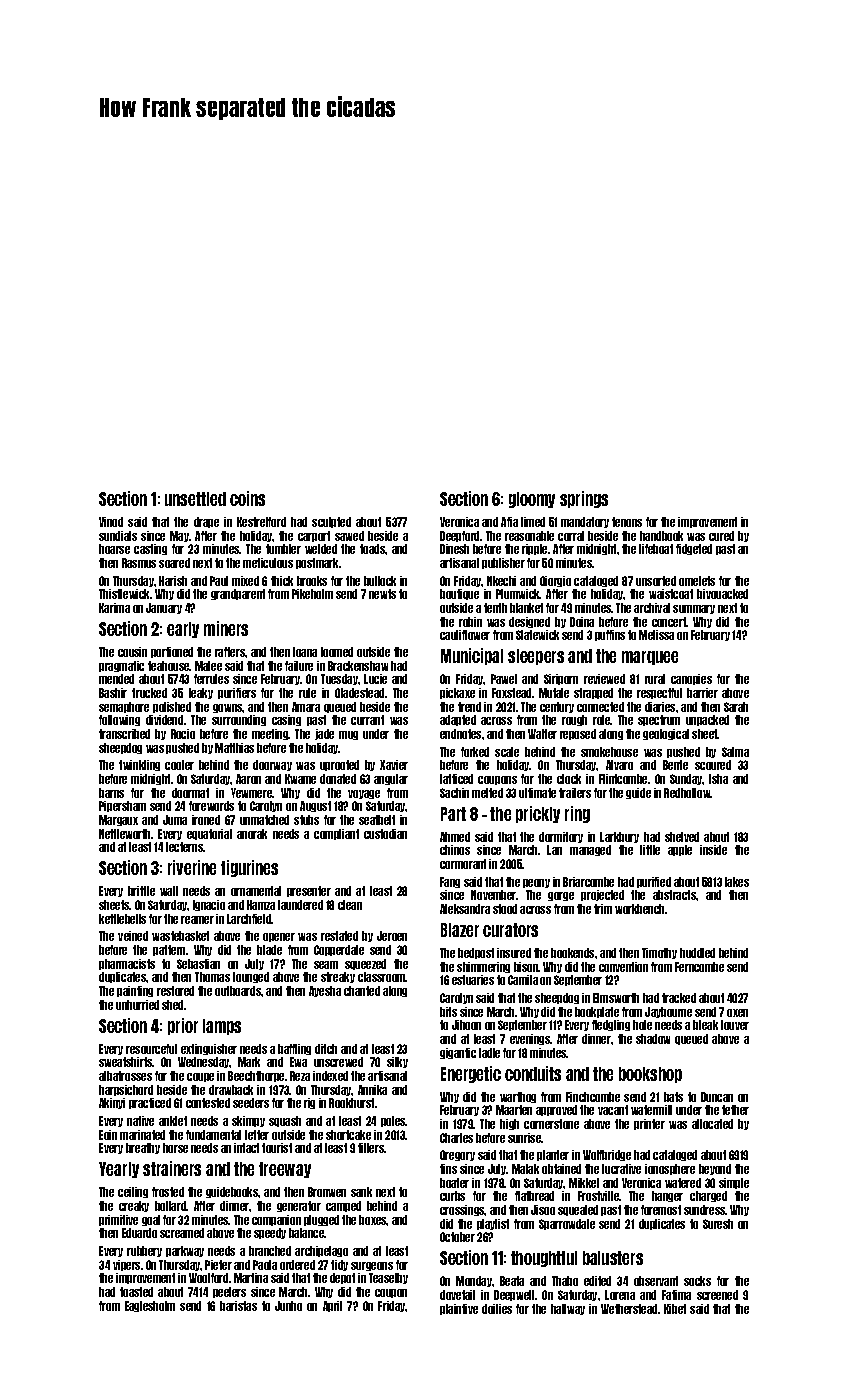 This document has height=1400, width=849. Describe the element at coordinates (331, 522) in the document. I see `sculpted` at that location.
